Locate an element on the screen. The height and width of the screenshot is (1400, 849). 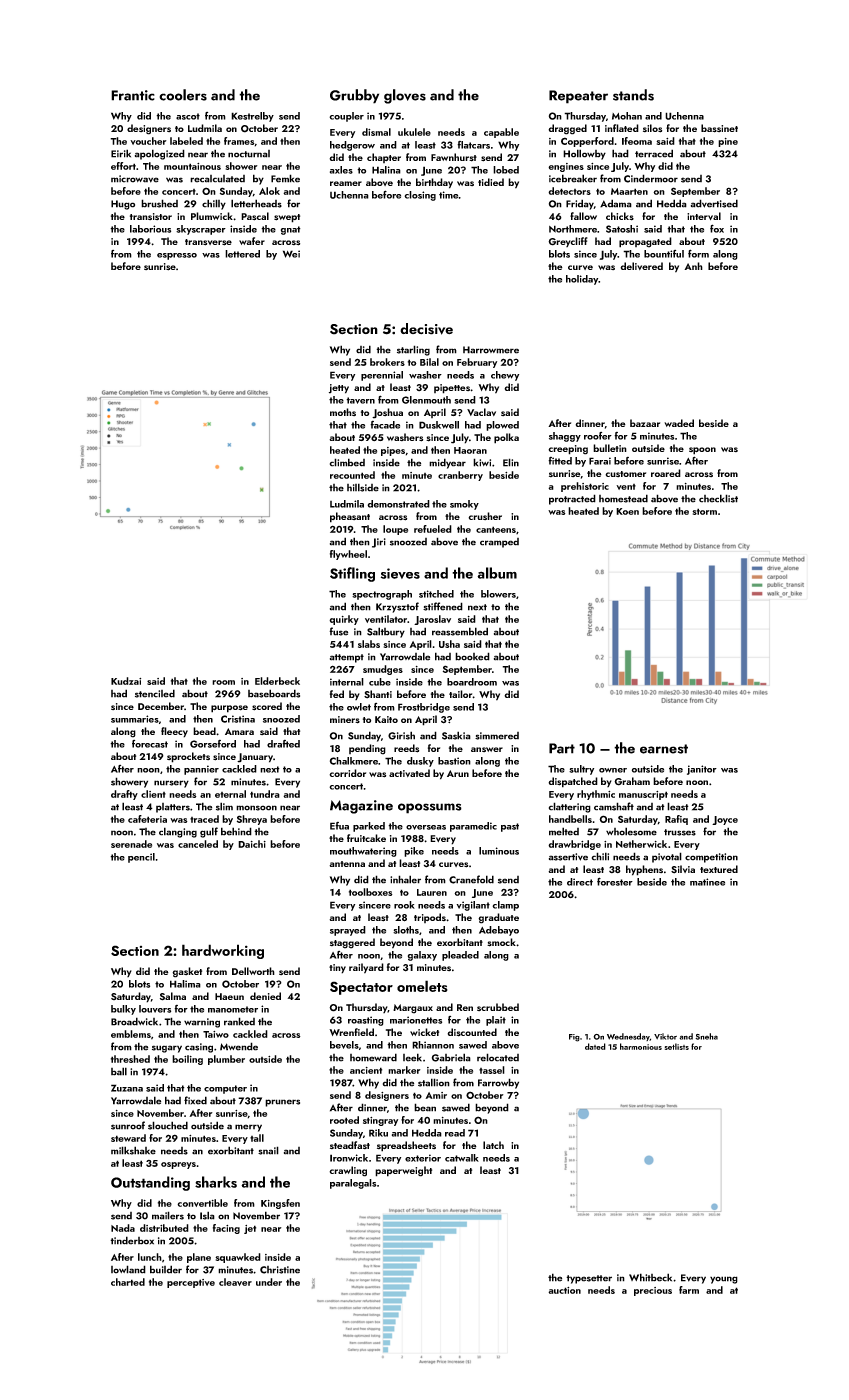
espresso is located at coordinates (177, 256).
